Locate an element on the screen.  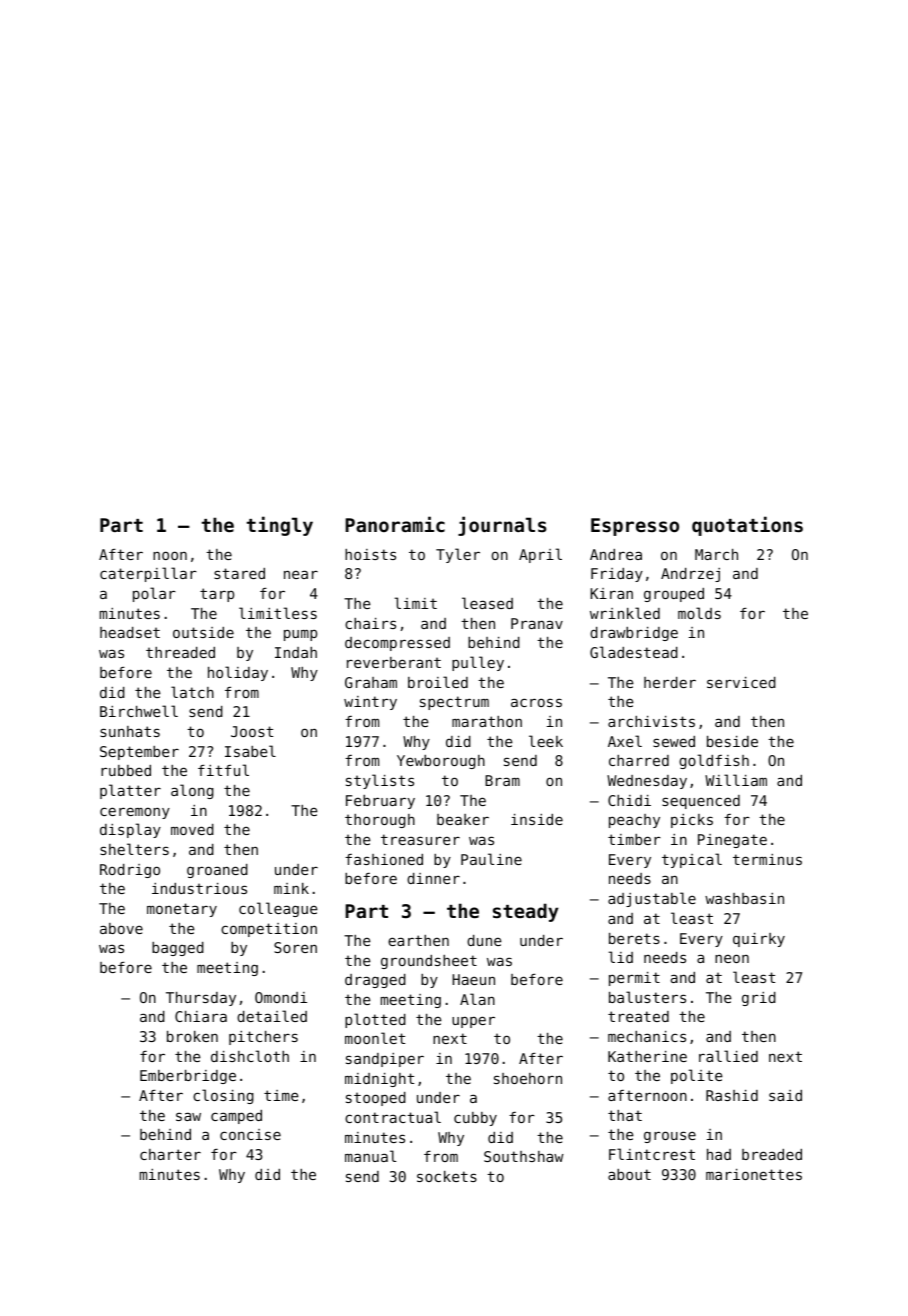
journals is located at coordinates (502, 526).
